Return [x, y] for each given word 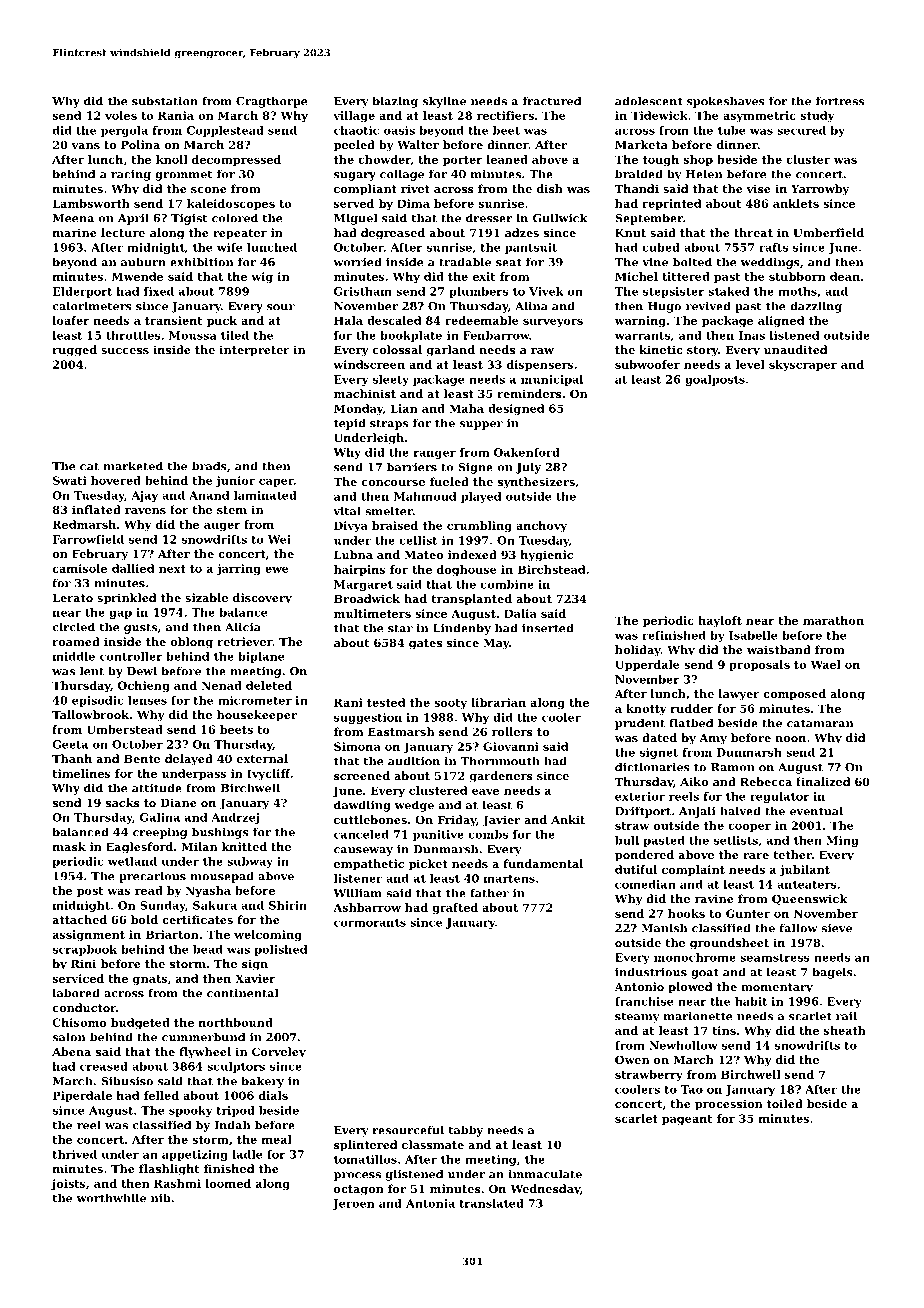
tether [792, 854]
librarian [498, 702]
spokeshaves [726, 102]
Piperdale [82, 1096]
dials [273, 1095]
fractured [552, 101]
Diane [179, 802]
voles [121, 115]
